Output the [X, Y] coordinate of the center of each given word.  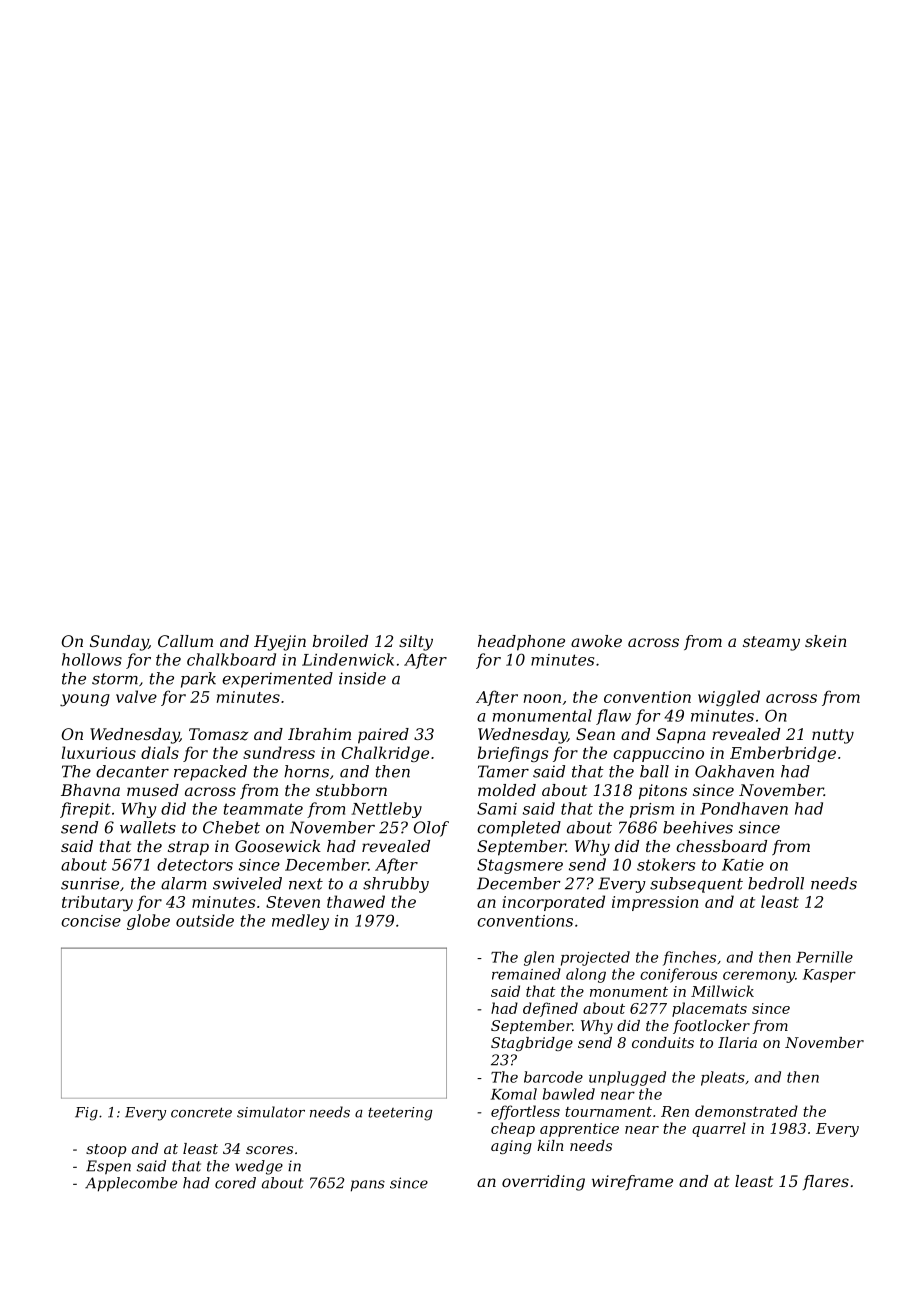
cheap [513, 1129]
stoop [106, 1150]
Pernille [824, 957]
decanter [132, 771]
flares [826, 1182]
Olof [431, 829]
